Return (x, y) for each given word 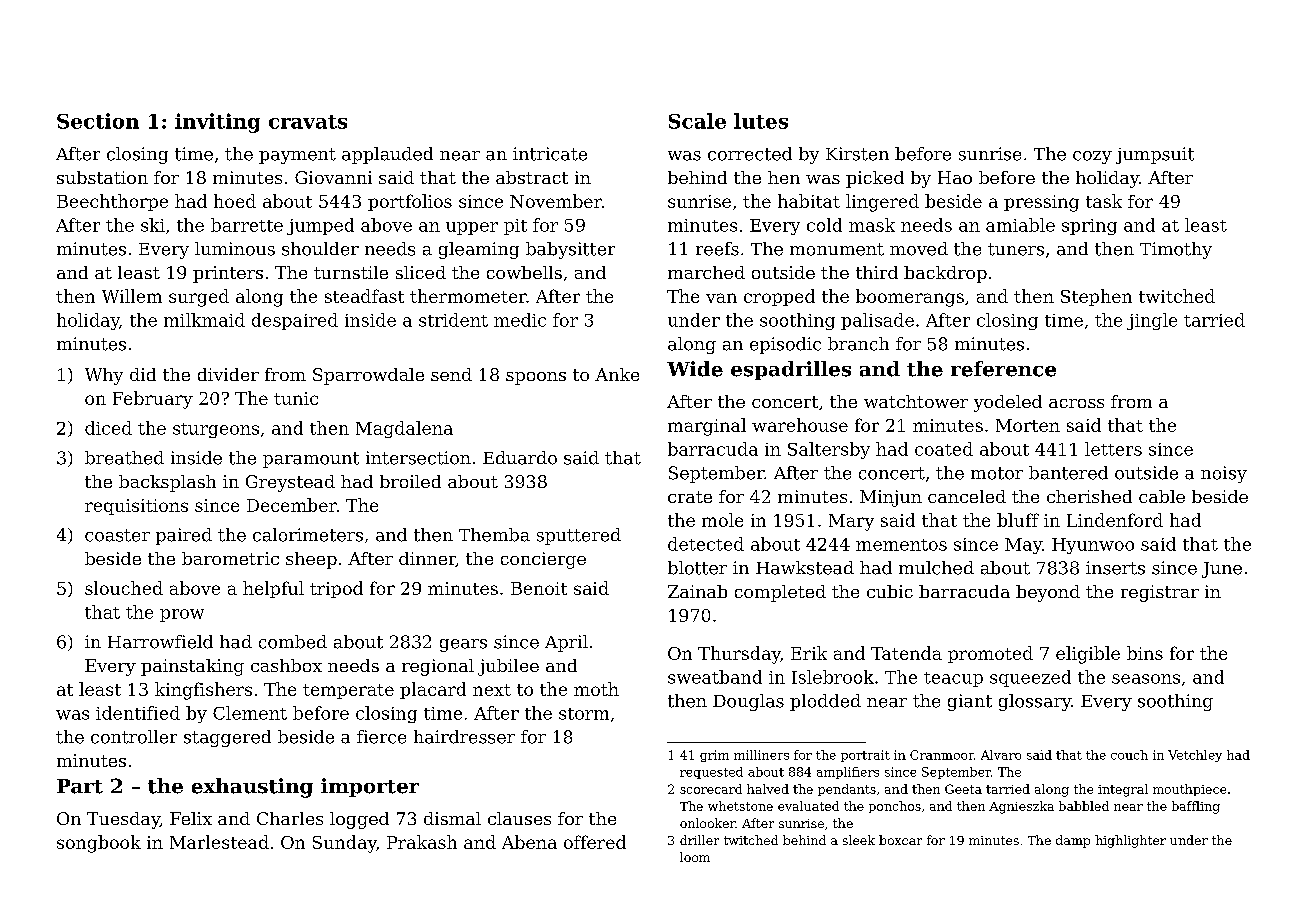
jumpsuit (1155, 155)
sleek (859, 840)
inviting (217, 123)
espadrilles (791, 370)
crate (690, 497)
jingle (1152, 321)
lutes (761, 121)
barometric (230, 558)
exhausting (252, 788)
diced (108, 428)
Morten (1028, 425)
